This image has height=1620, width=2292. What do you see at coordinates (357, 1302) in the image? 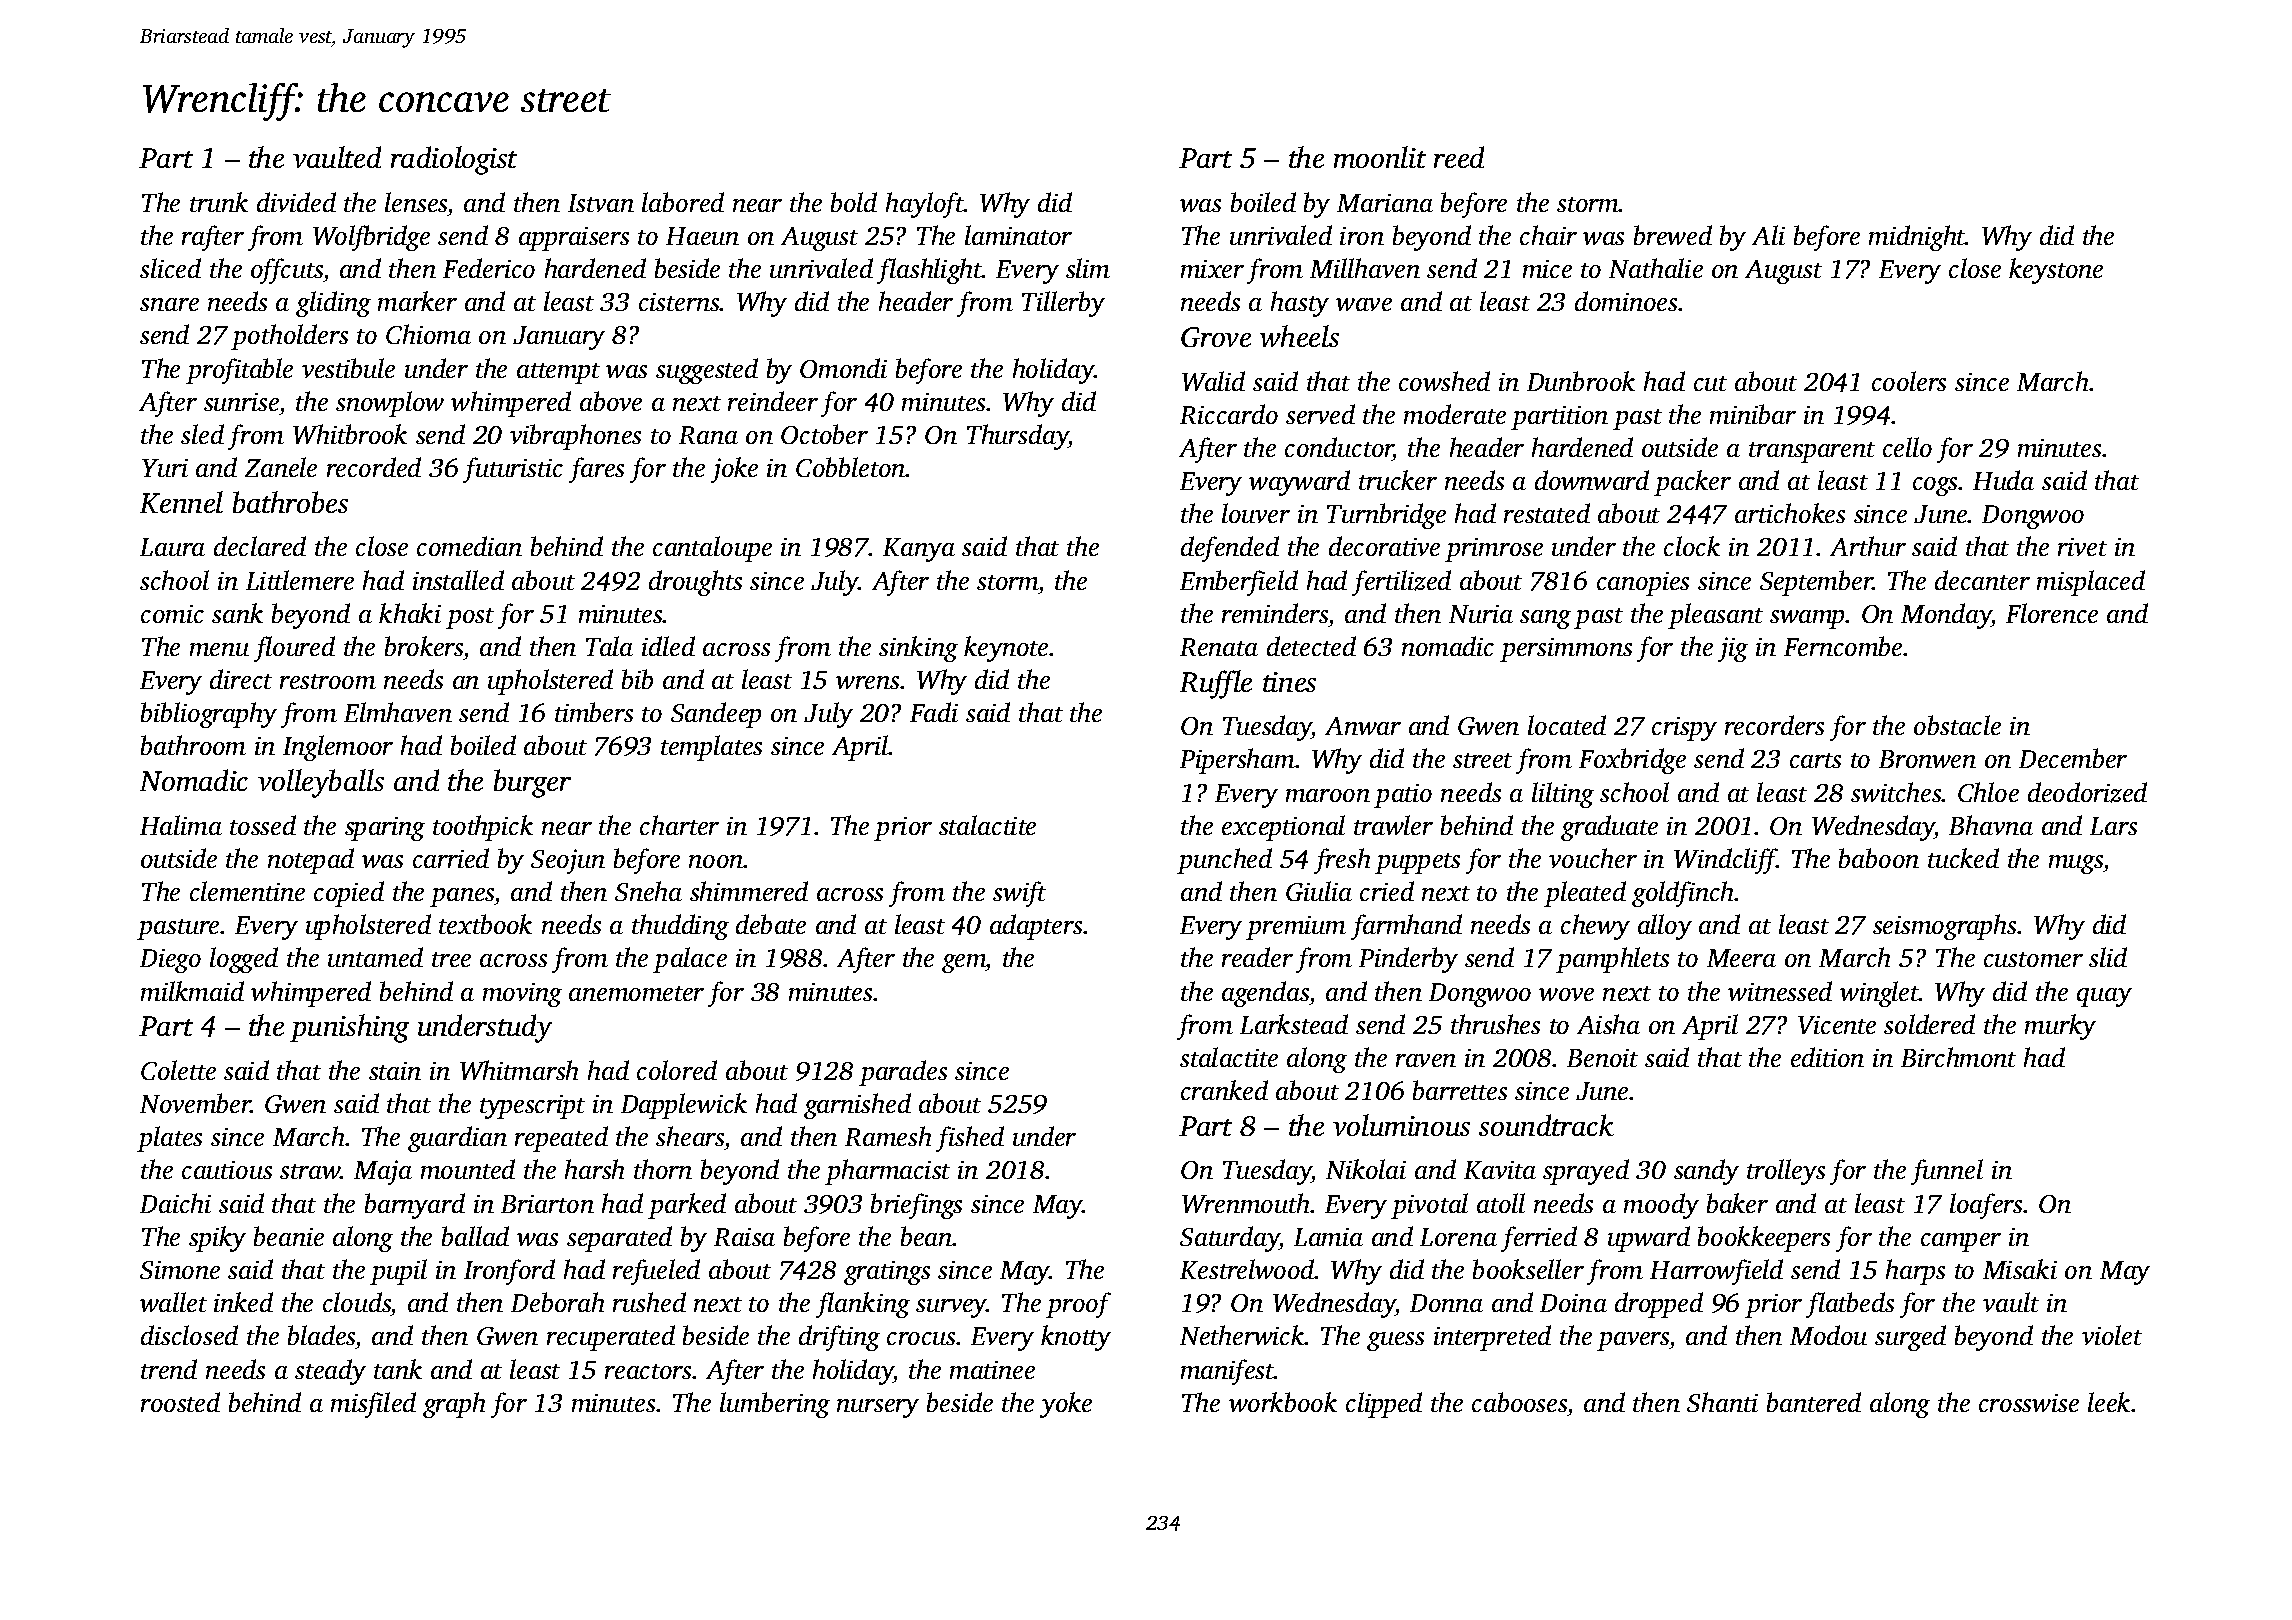
I see `clouds` at bounding box center [357, 1302].
